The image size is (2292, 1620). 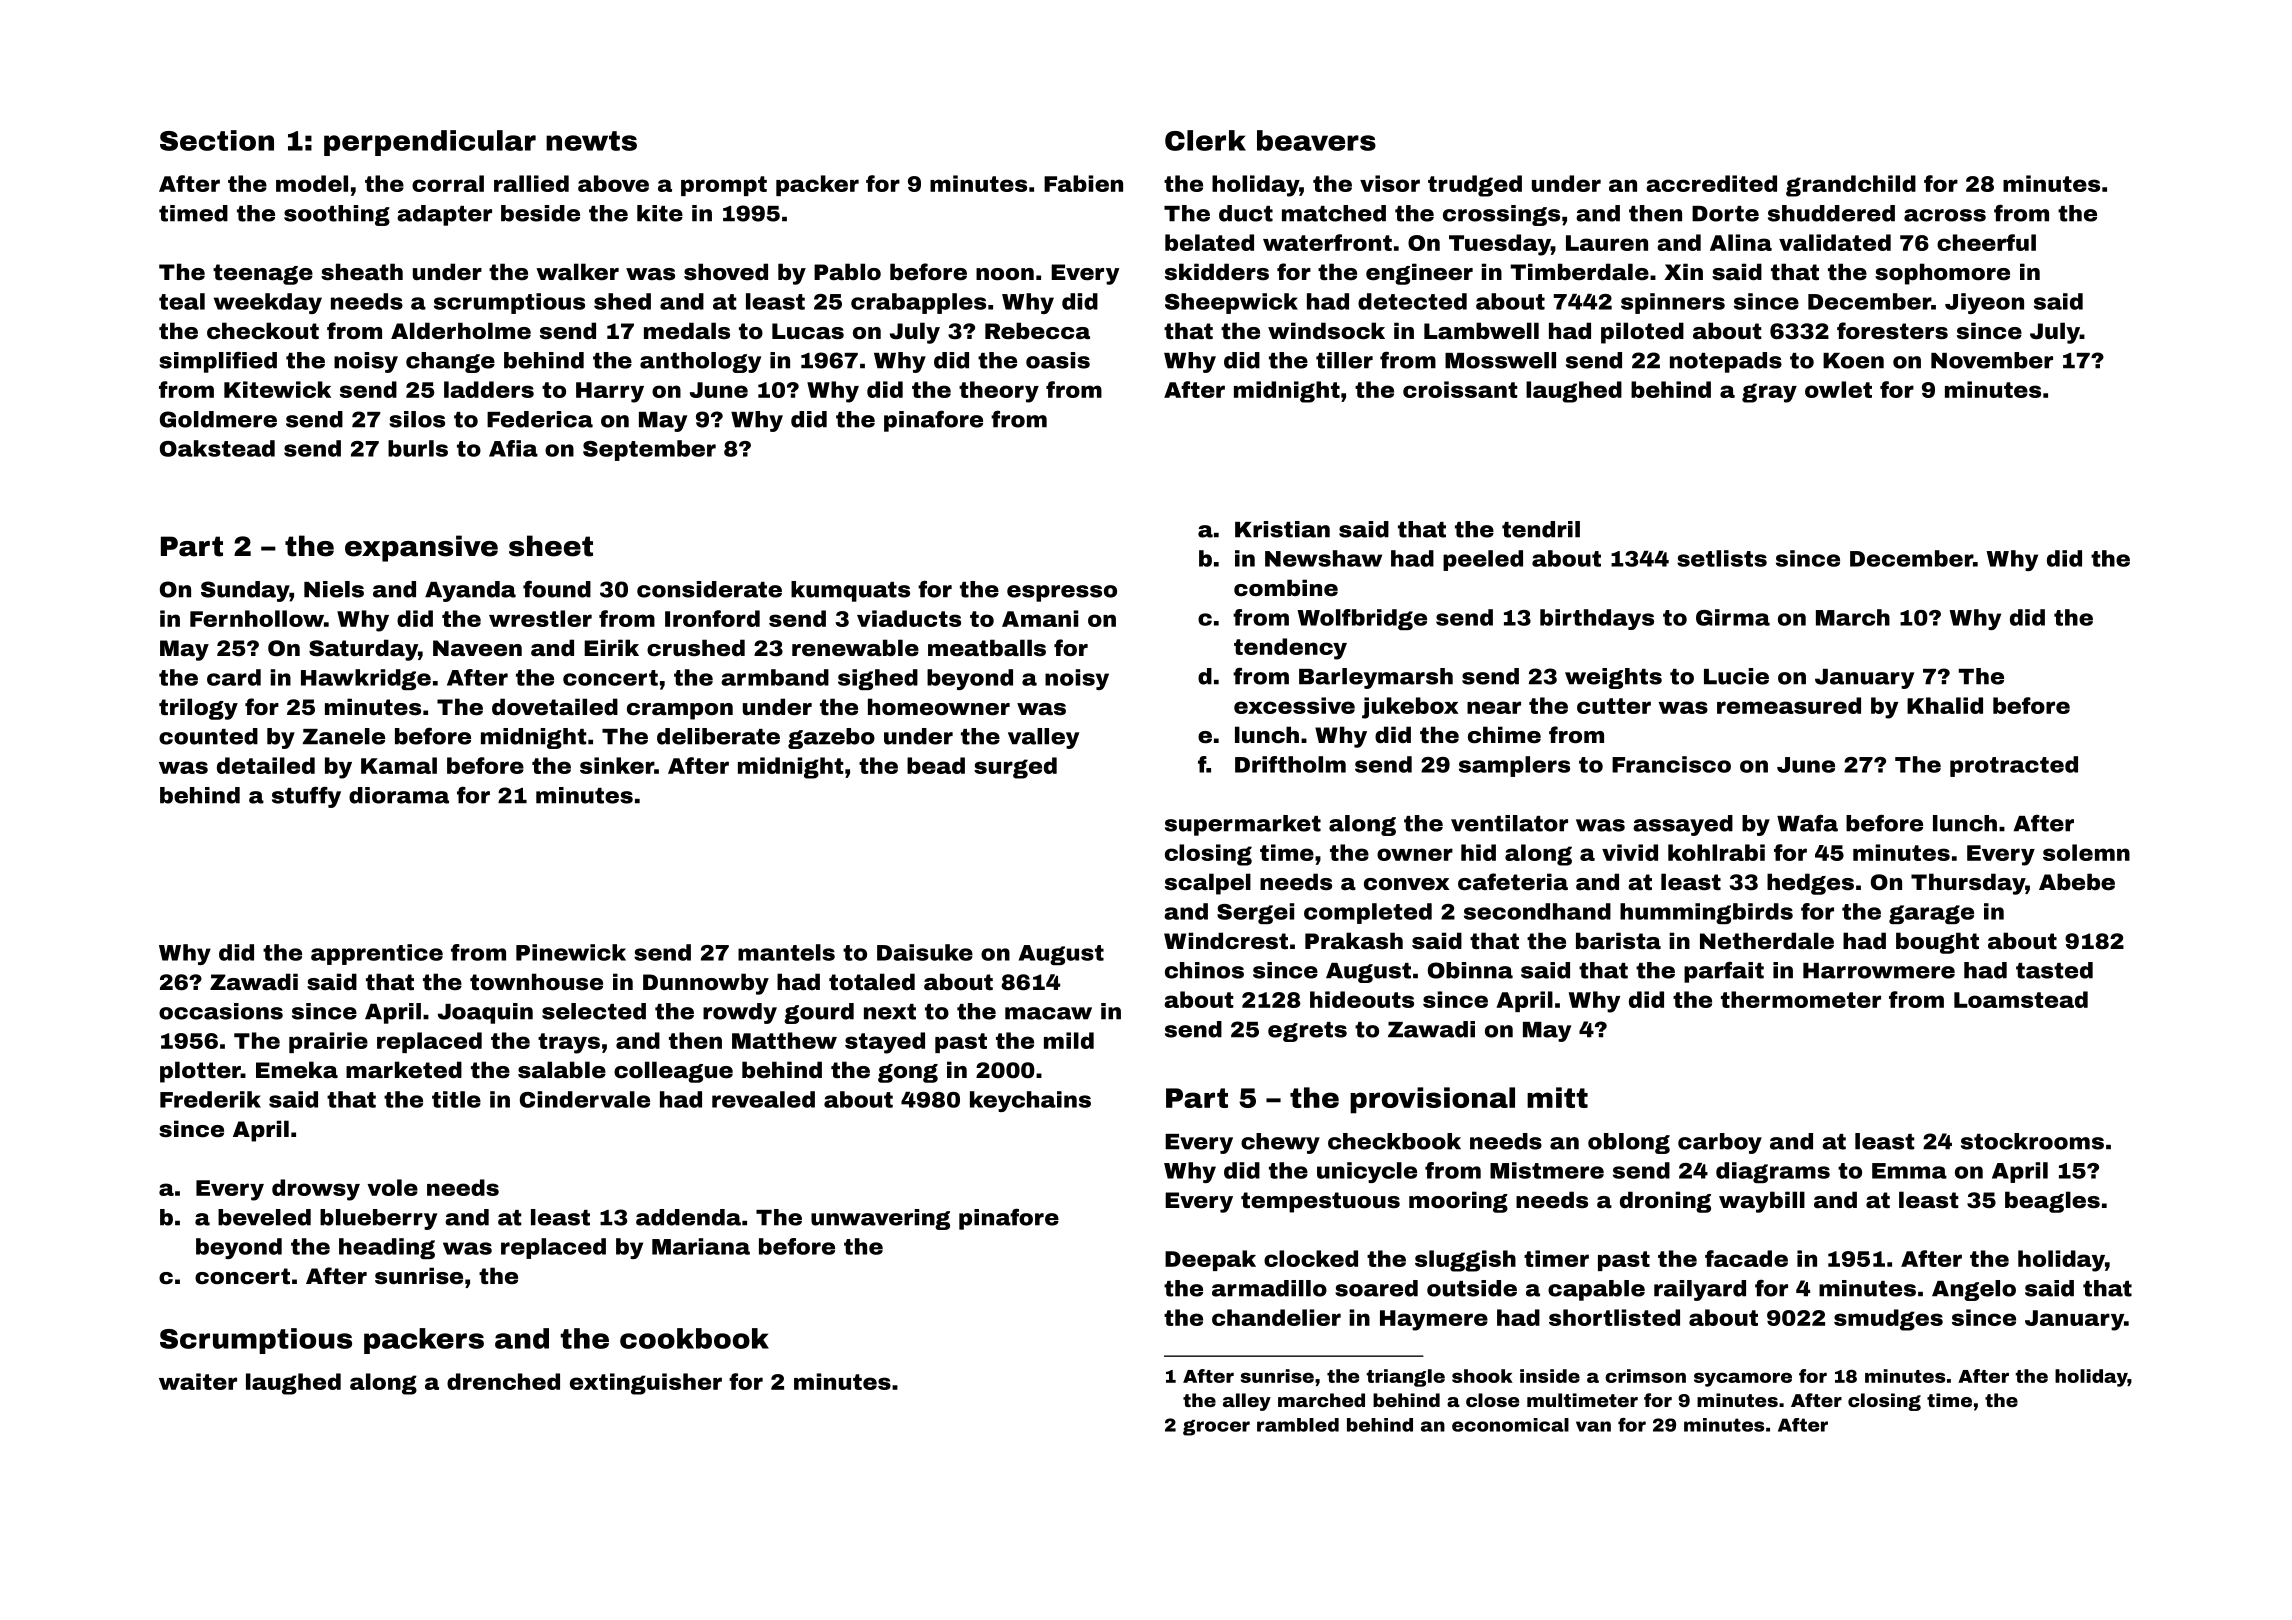 I want to click on drenched, so click(x=503, y=1381).
